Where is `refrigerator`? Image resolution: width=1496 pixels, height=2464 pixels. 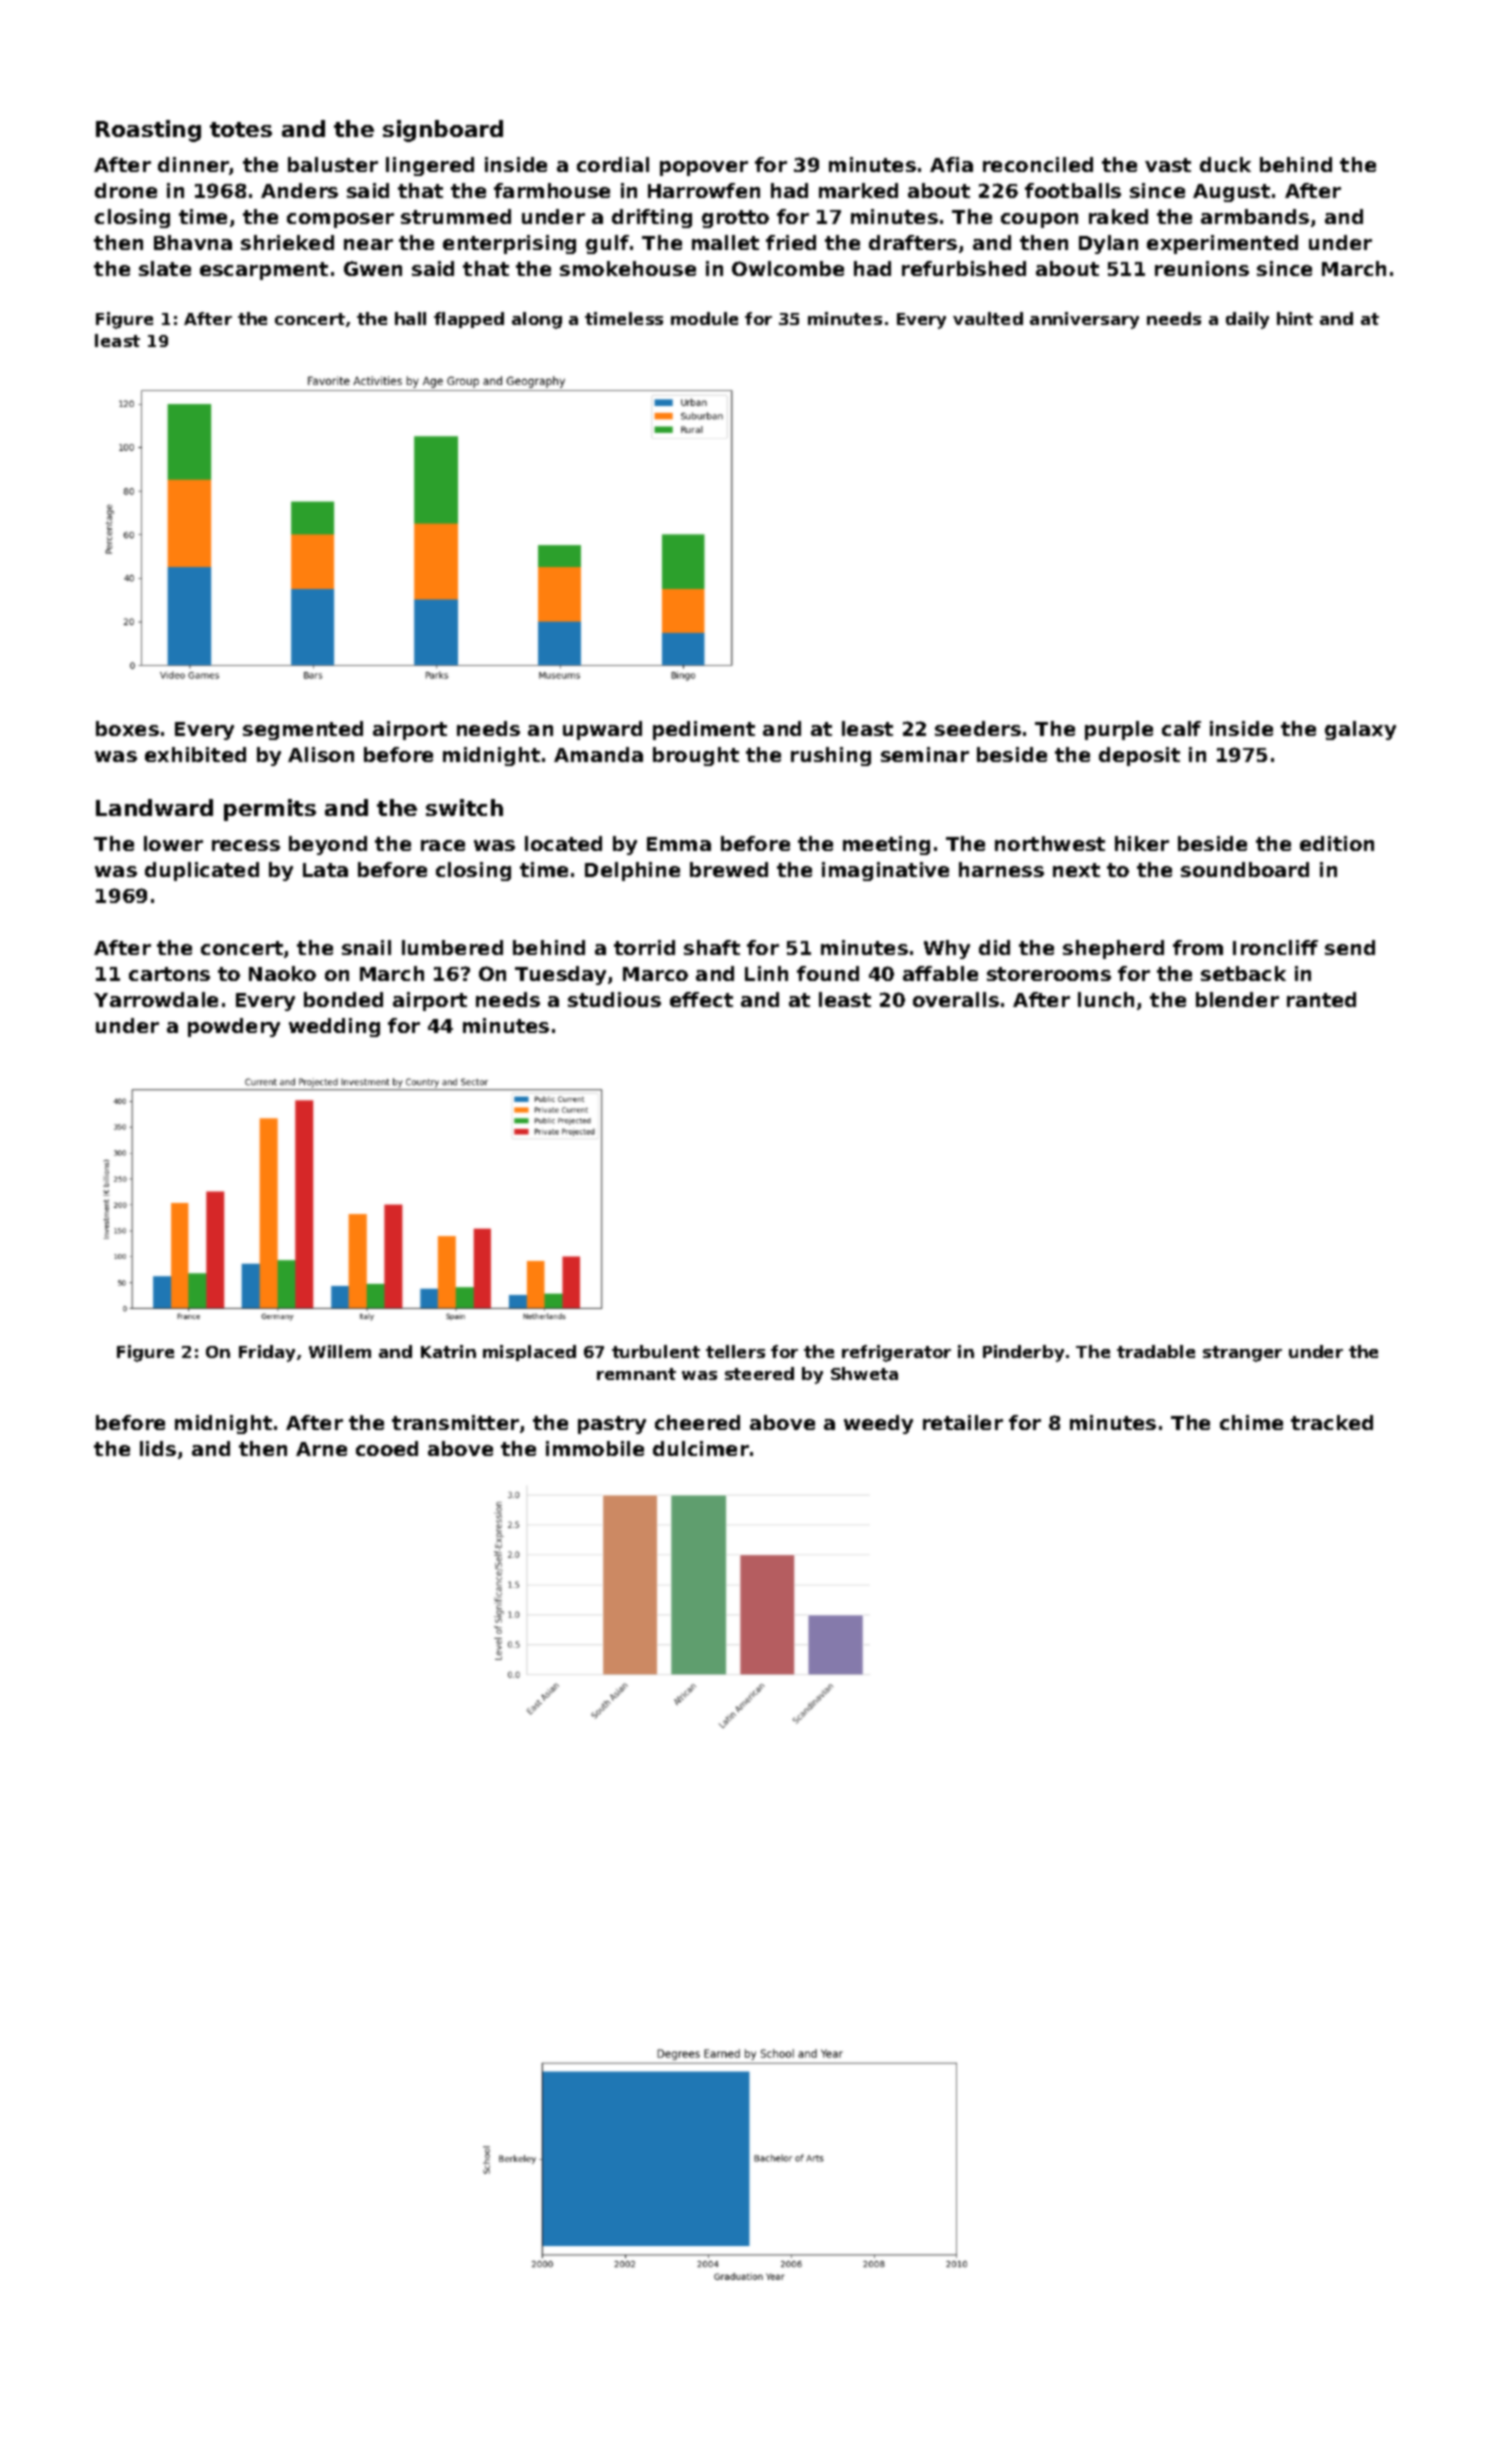 refrigerator is located at coordinates (896, 1353).
